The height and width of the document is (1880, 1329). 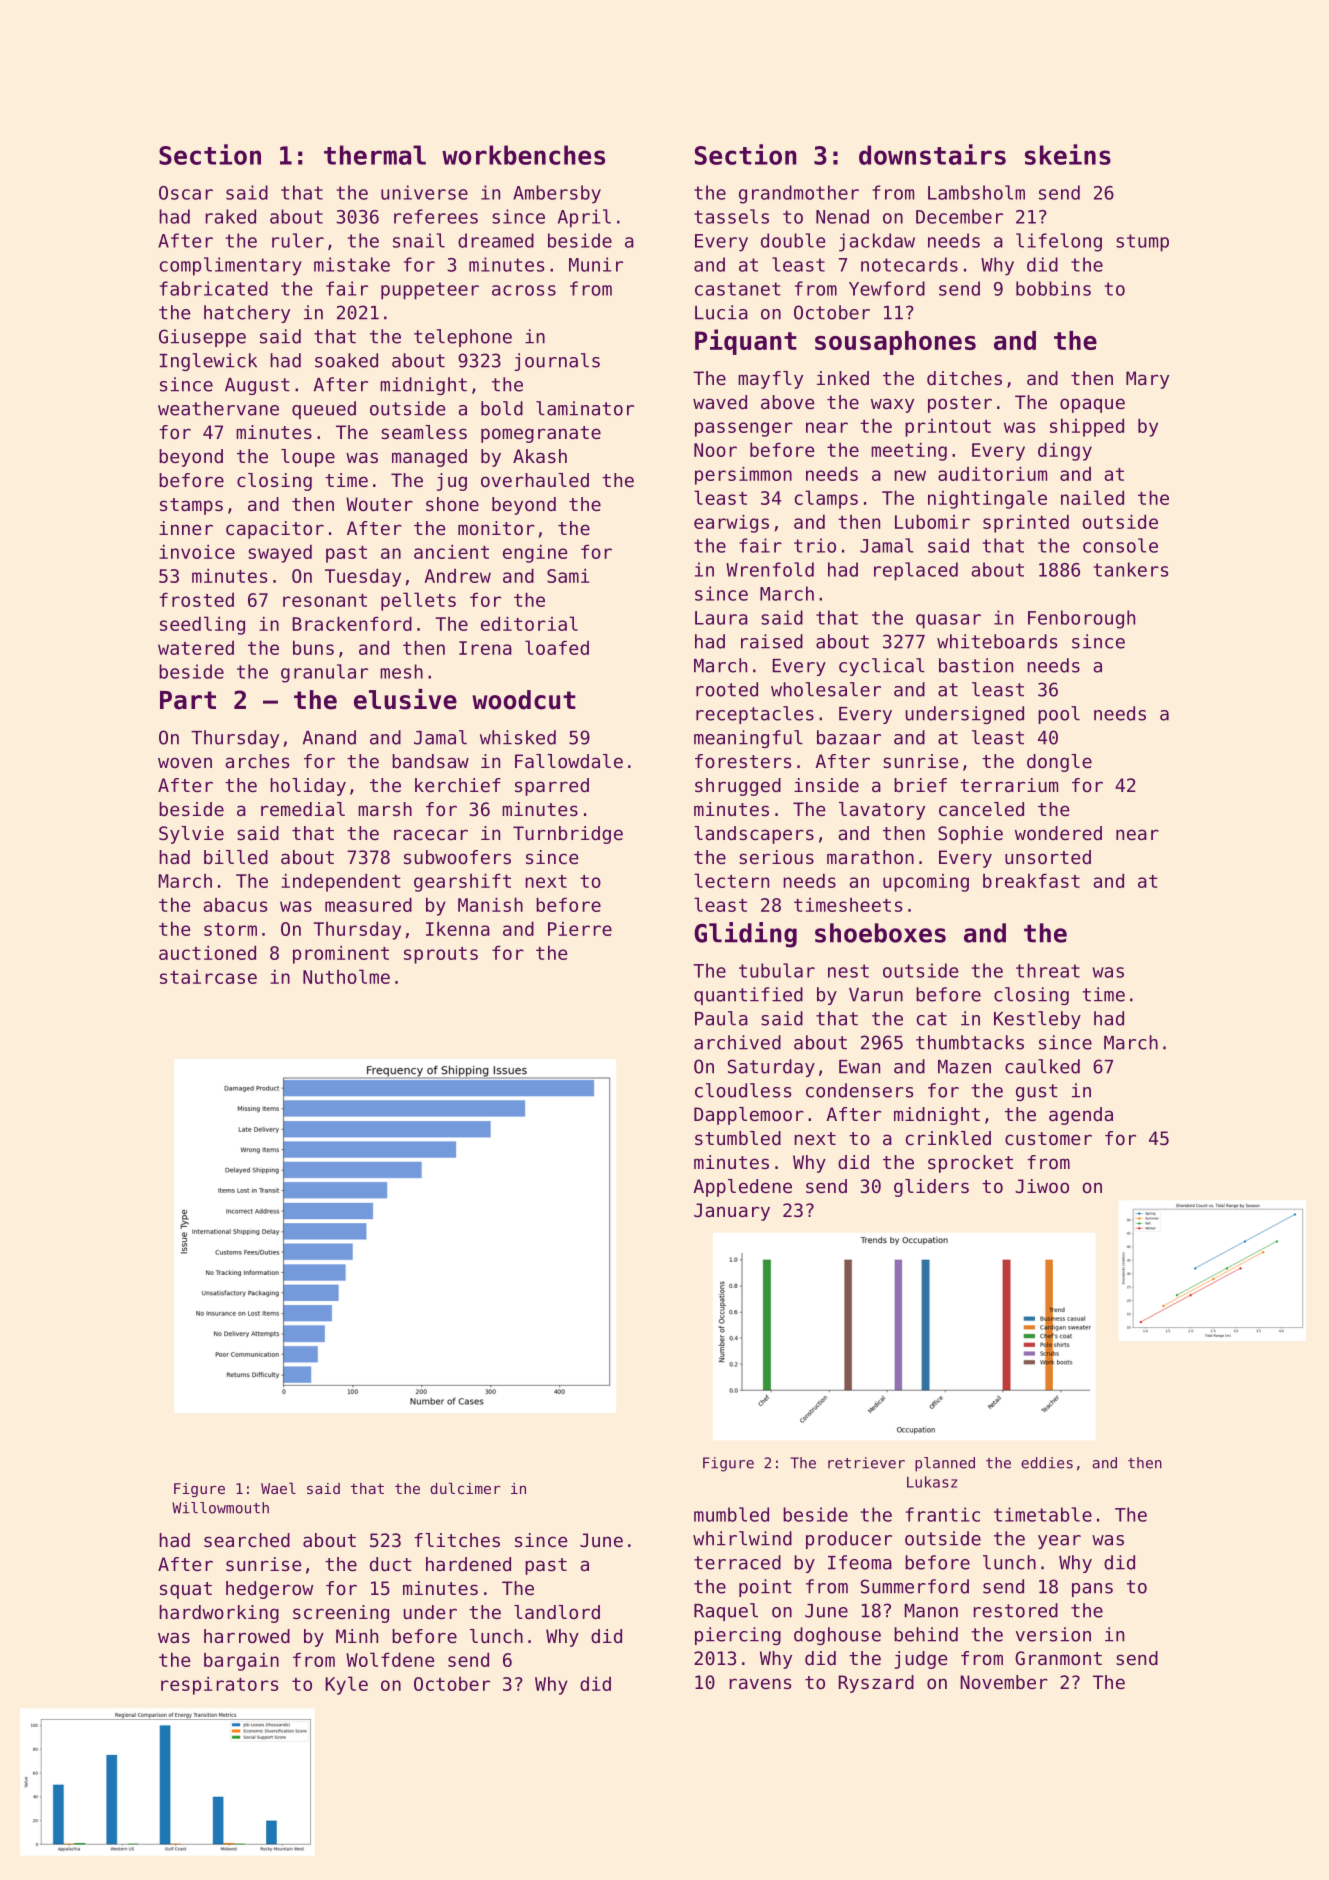 What do you see at coordinates (731, 523) in the document?
I see `earwigs` at bounding box center [731, 523].
